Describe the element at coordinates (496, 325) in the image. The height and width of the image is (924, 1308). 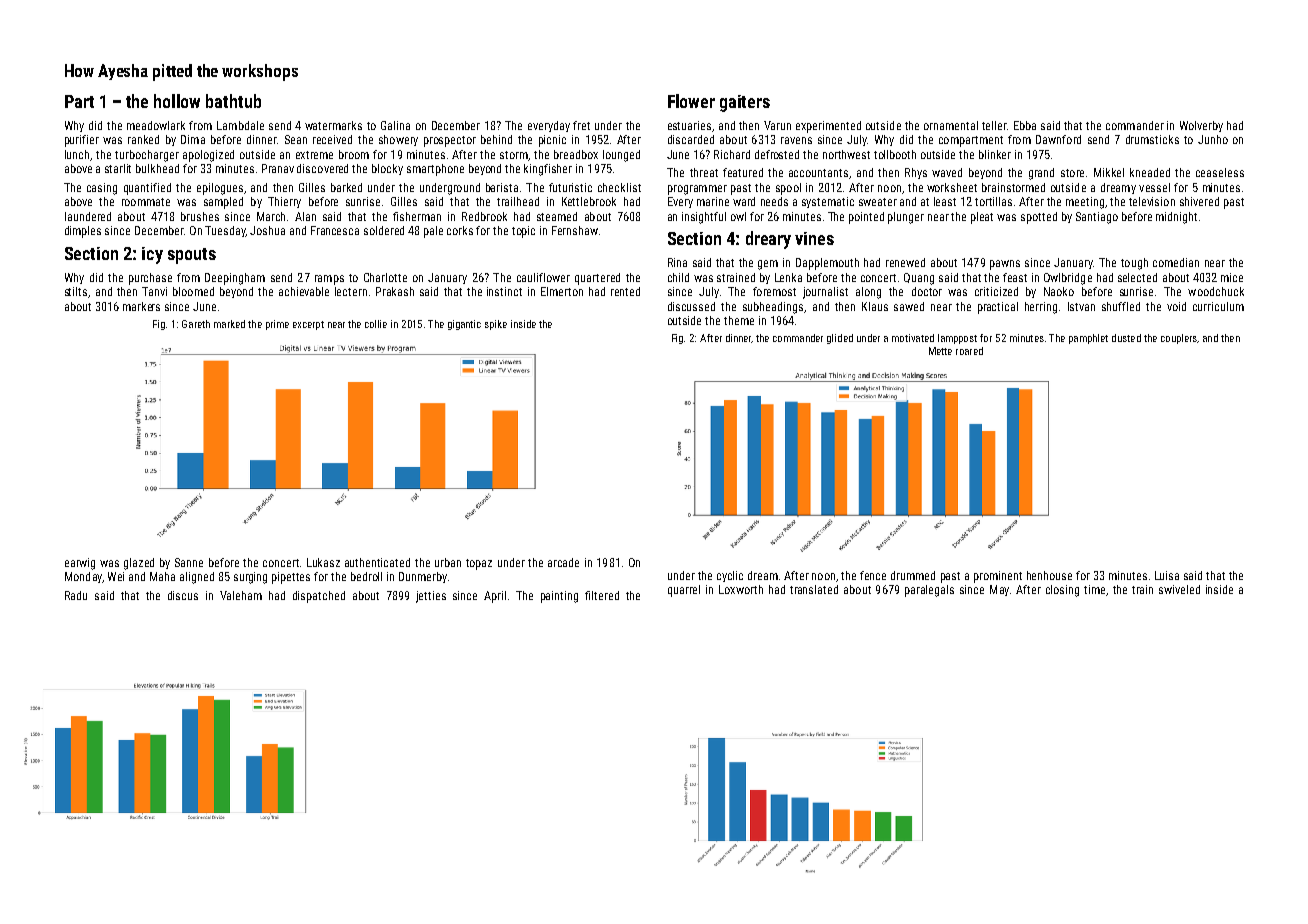
I see `spike` at that location.
